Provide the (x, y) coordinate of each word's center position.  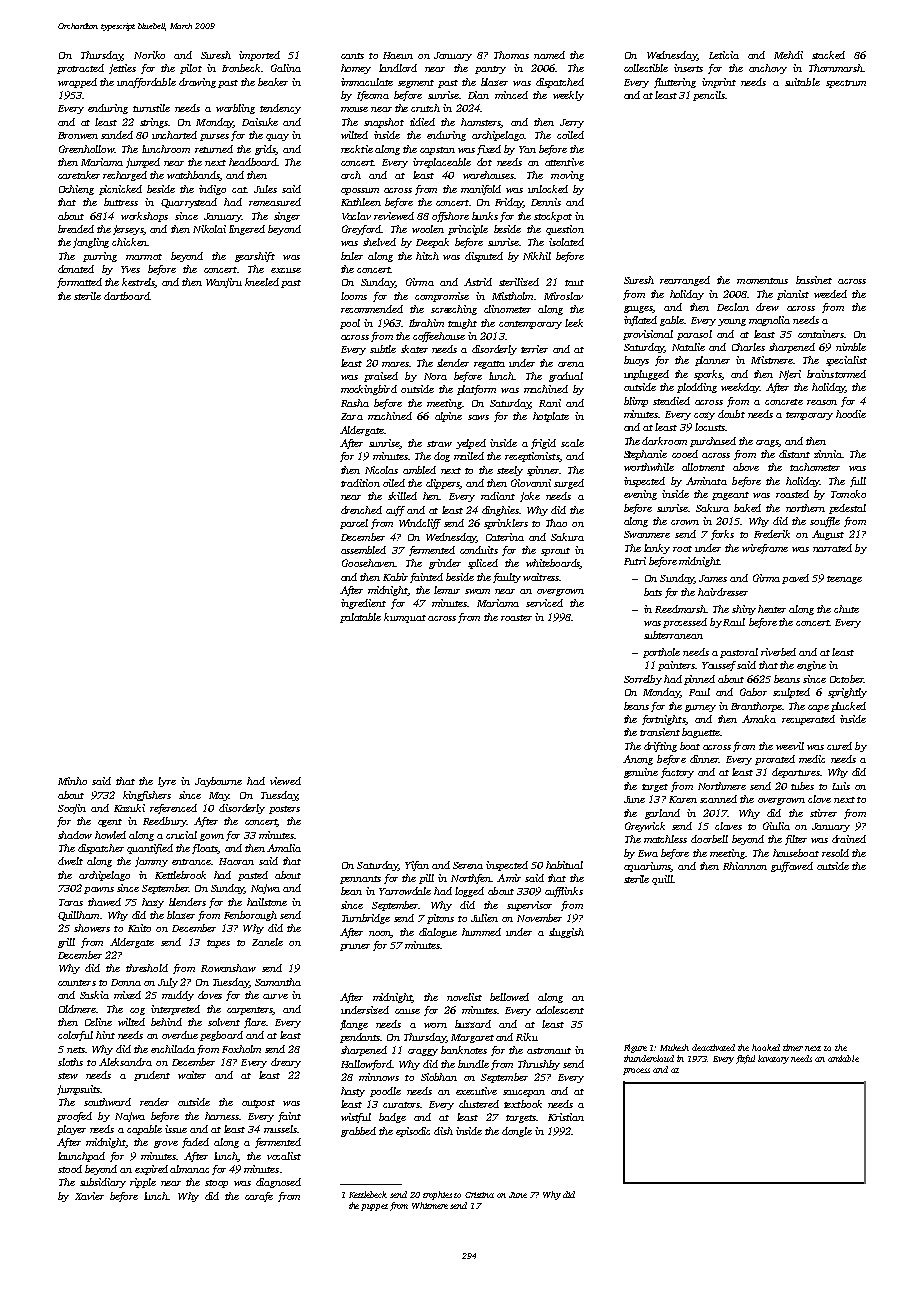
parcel (354, 524)
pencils (709, 96)
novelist (464, 997)
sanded (117, 135)
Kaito (139, 928)
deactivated (713, 1047)
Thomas (511, 55)
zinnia (828, 454)
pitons (440, 919)
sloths (70, 1062)
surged (569, 484)
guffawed (792, 867)
